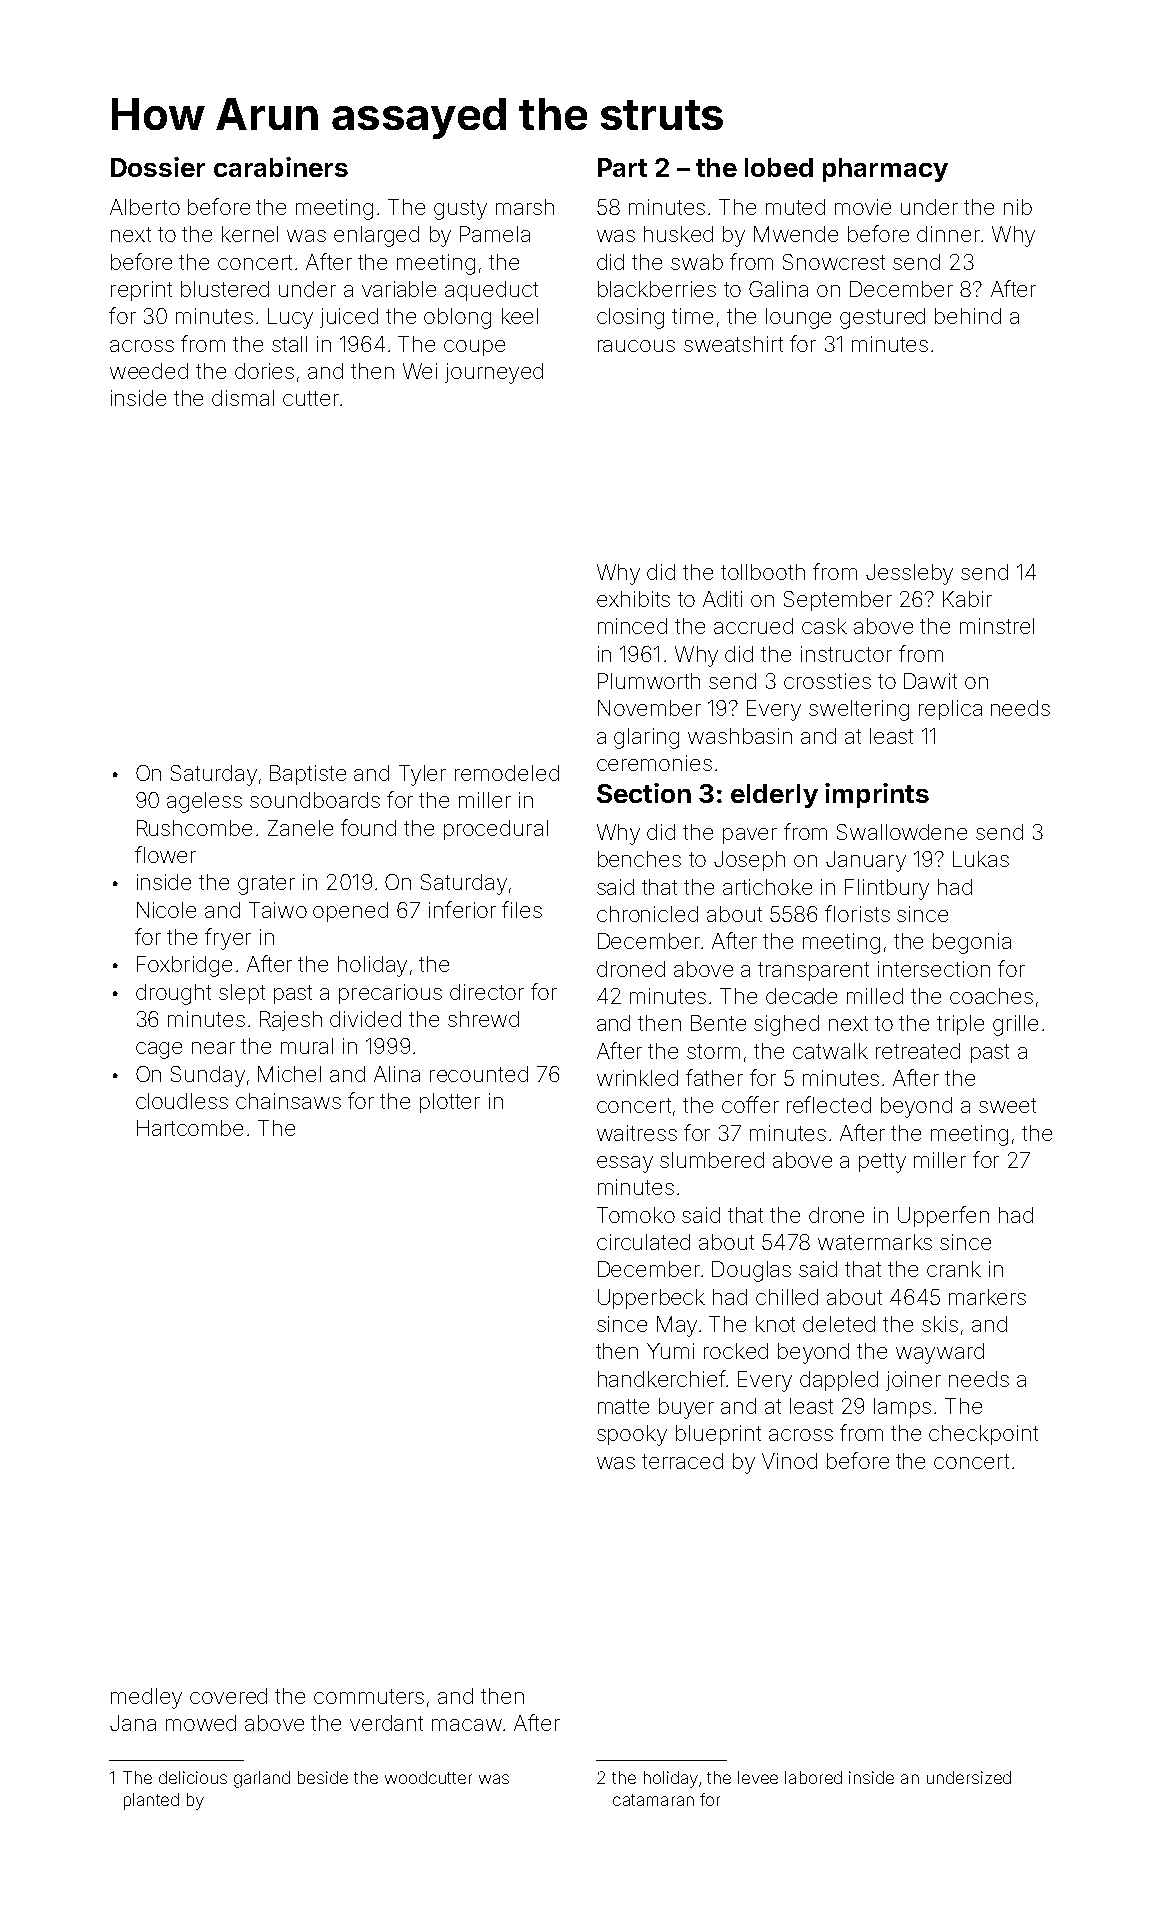 This image has height=1917, width=1164. What do you see at coordinates (1007, 1105) in the image?
I see `sweet` at bounding box center [1007, 1105].
